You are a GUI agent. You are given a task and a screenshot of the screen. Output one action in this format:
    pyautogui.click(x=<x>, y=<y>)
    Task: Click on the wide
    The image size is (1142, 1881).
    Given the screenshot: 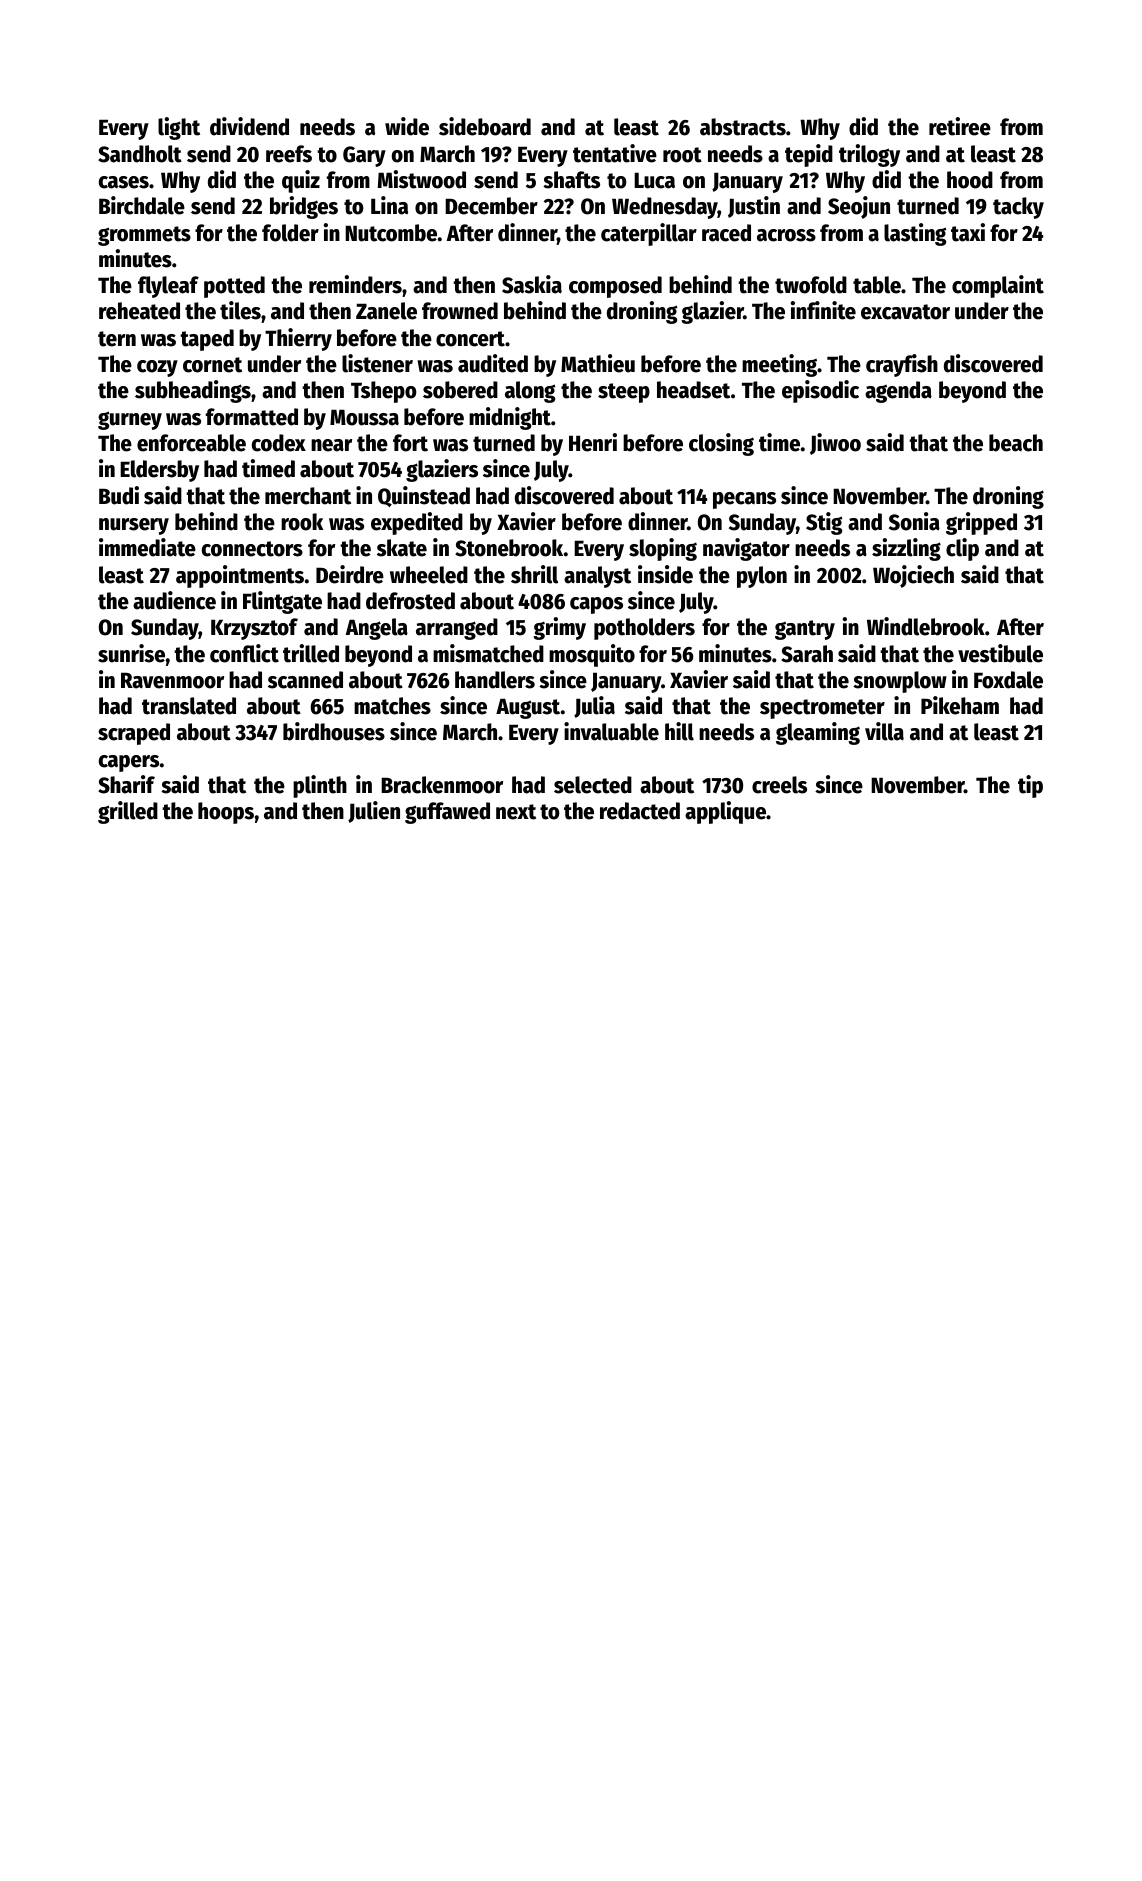 What is the action you would take?
    pyautogui.click(x=407, y=126)
